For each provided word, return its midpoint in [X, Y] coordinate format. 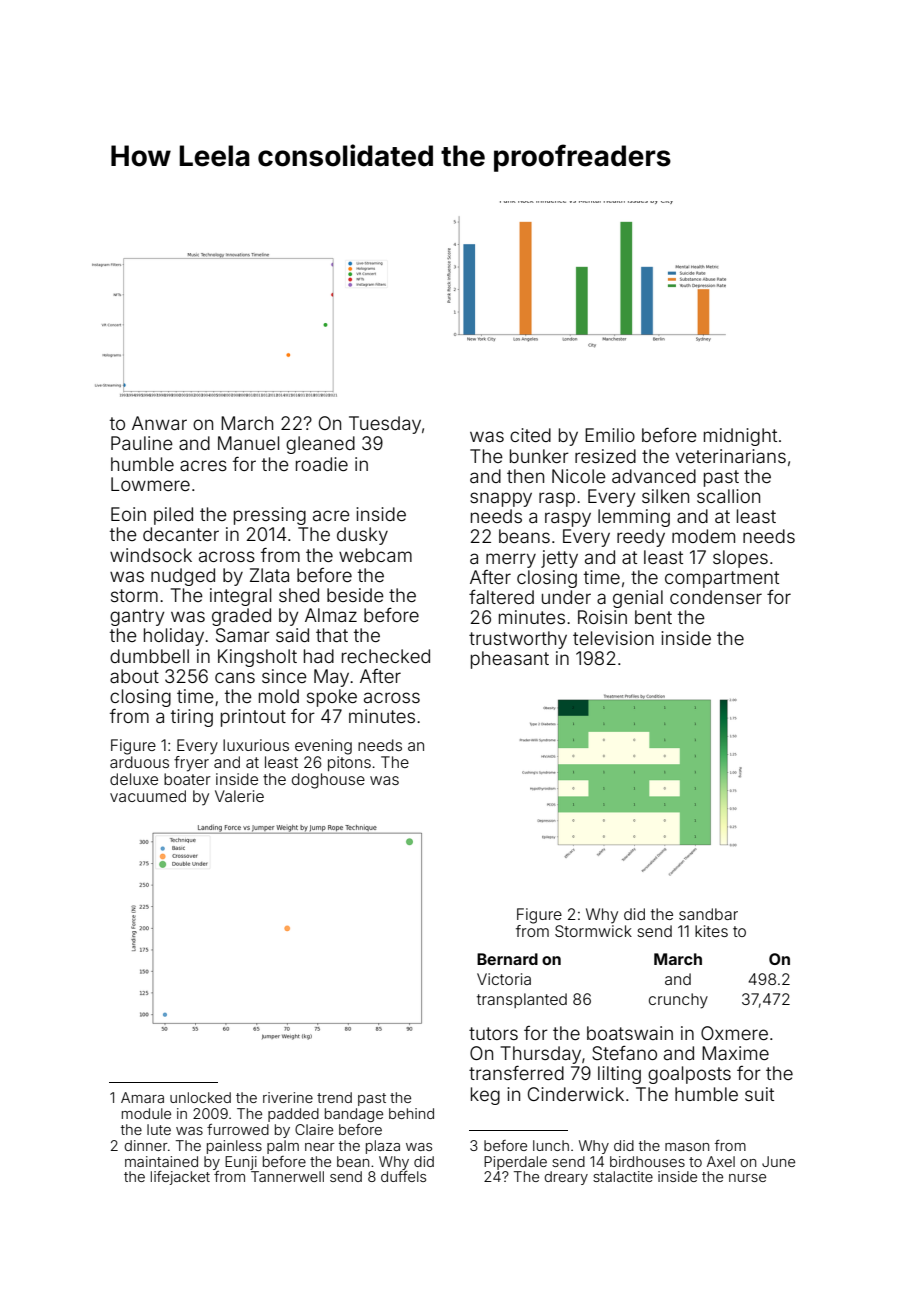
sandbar [708, 914]
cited [530, 435]
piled [173, 516]
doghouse [328, 781]
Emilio [610, 435]
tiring [192, 718]
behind [411, 1113]
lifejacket [180, 1178]
